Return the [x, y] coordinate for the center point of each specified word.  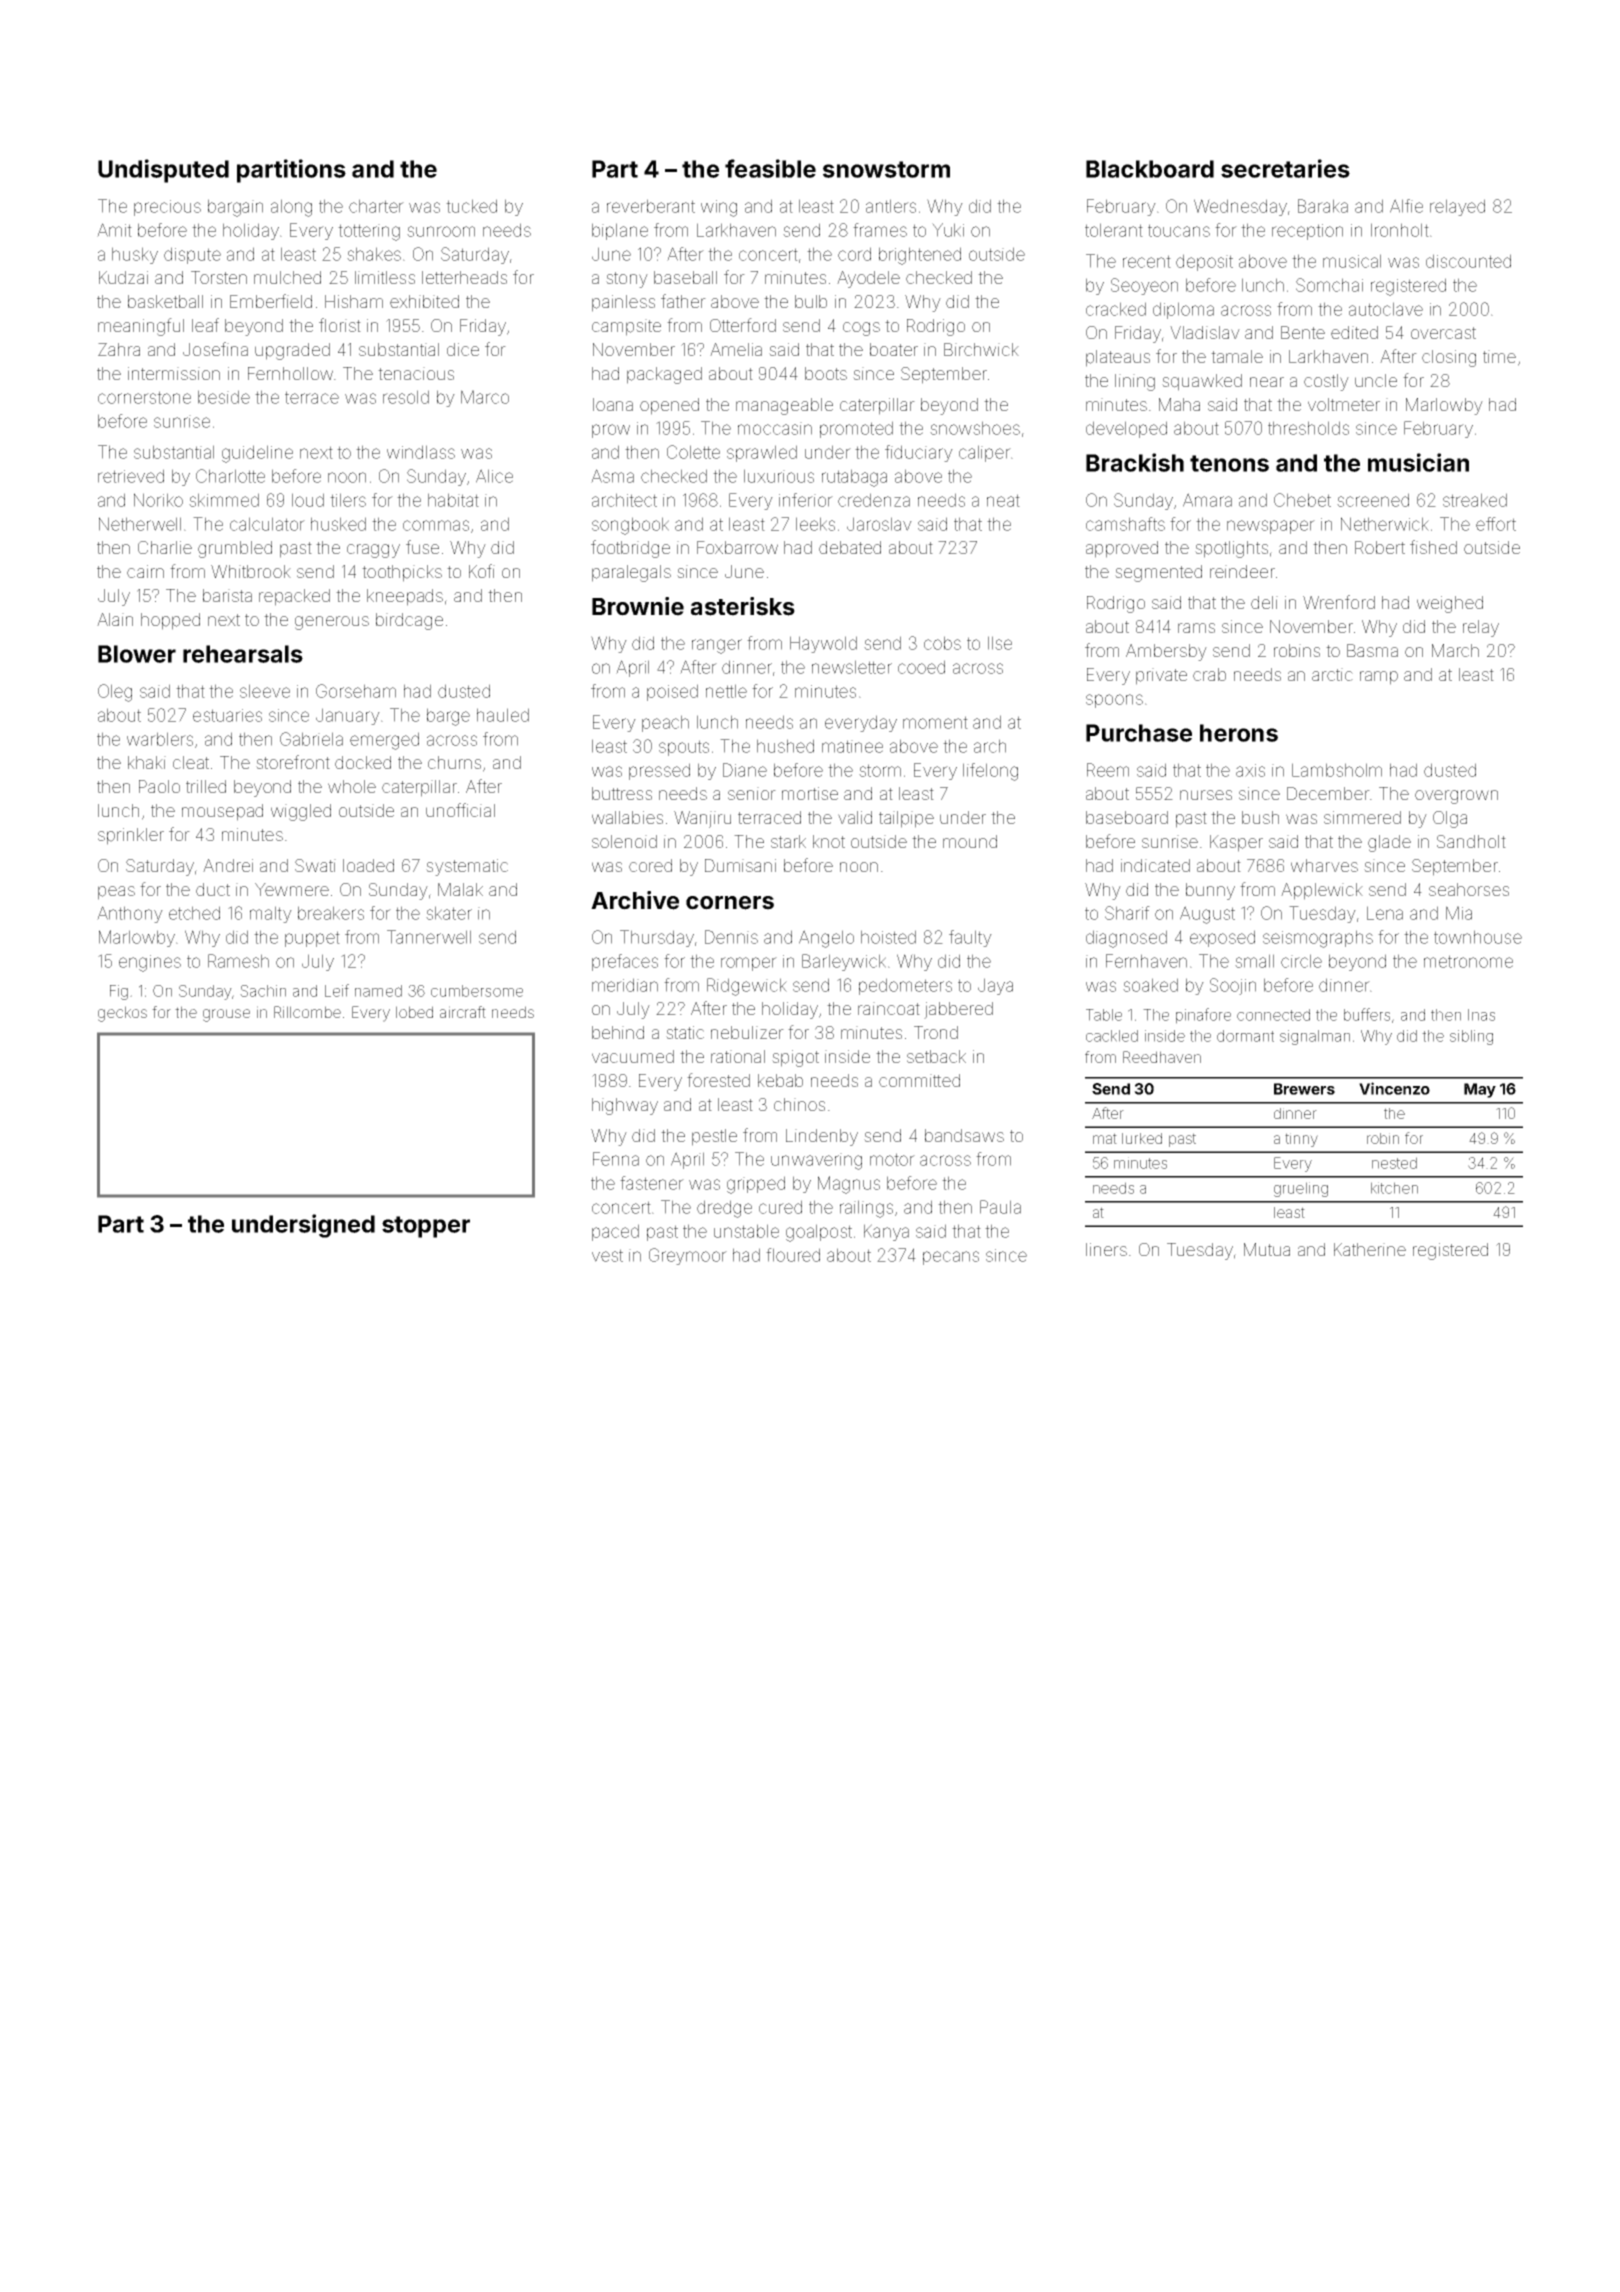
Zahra [119, 349]
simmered [1362, 817]
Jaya [995, 986]
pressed [659, 771]
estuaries [227, 715]
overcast [1443, 333]
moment [935, 722]
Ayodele [868, 279]
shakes [374, 254]
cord [854, 254]
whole [352, 786]
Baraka [1323, 206]
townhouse [1478, 937]
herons [1239, 733]
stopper [426, 1227]
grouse [226, 1015]
